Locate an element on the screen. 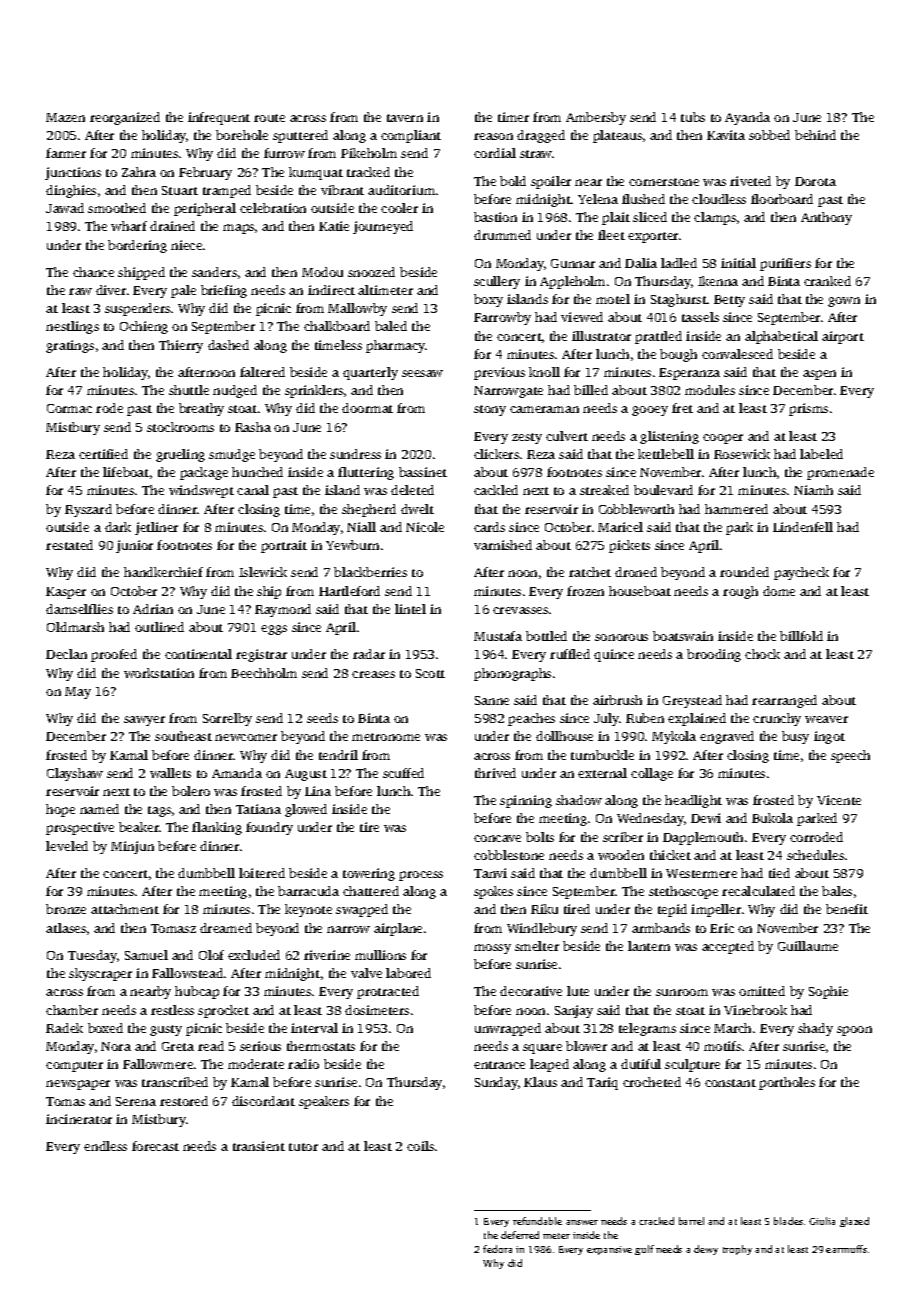 The image size is (924, 1308). shady is located at coordinates (815, 1029).
